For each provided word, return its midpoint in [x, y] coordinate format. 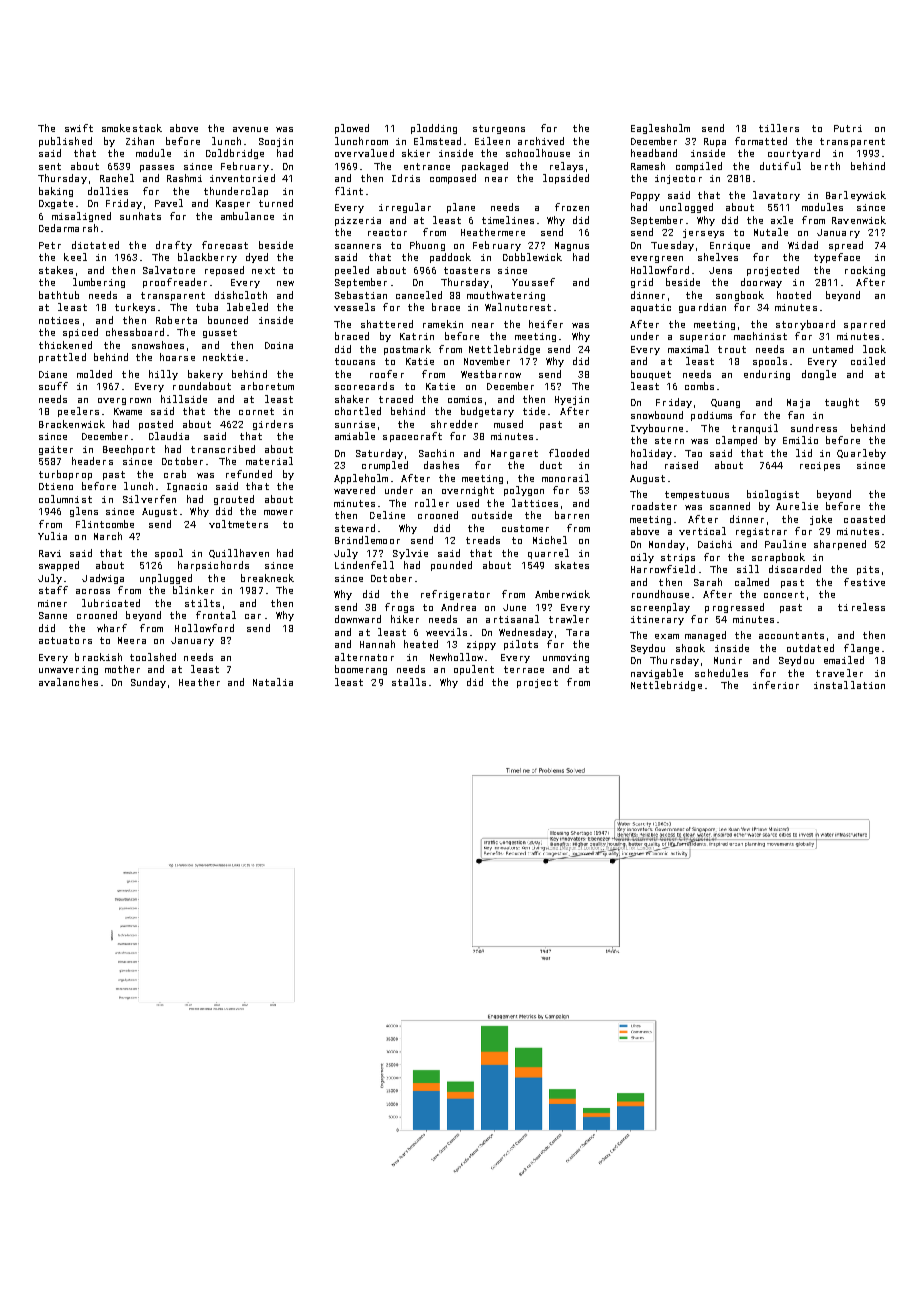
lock [874, 349]
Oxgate [56, 204]
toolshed [153, 657]
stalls [409, 682]
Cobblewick [532, 257]
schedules [721, 673]
